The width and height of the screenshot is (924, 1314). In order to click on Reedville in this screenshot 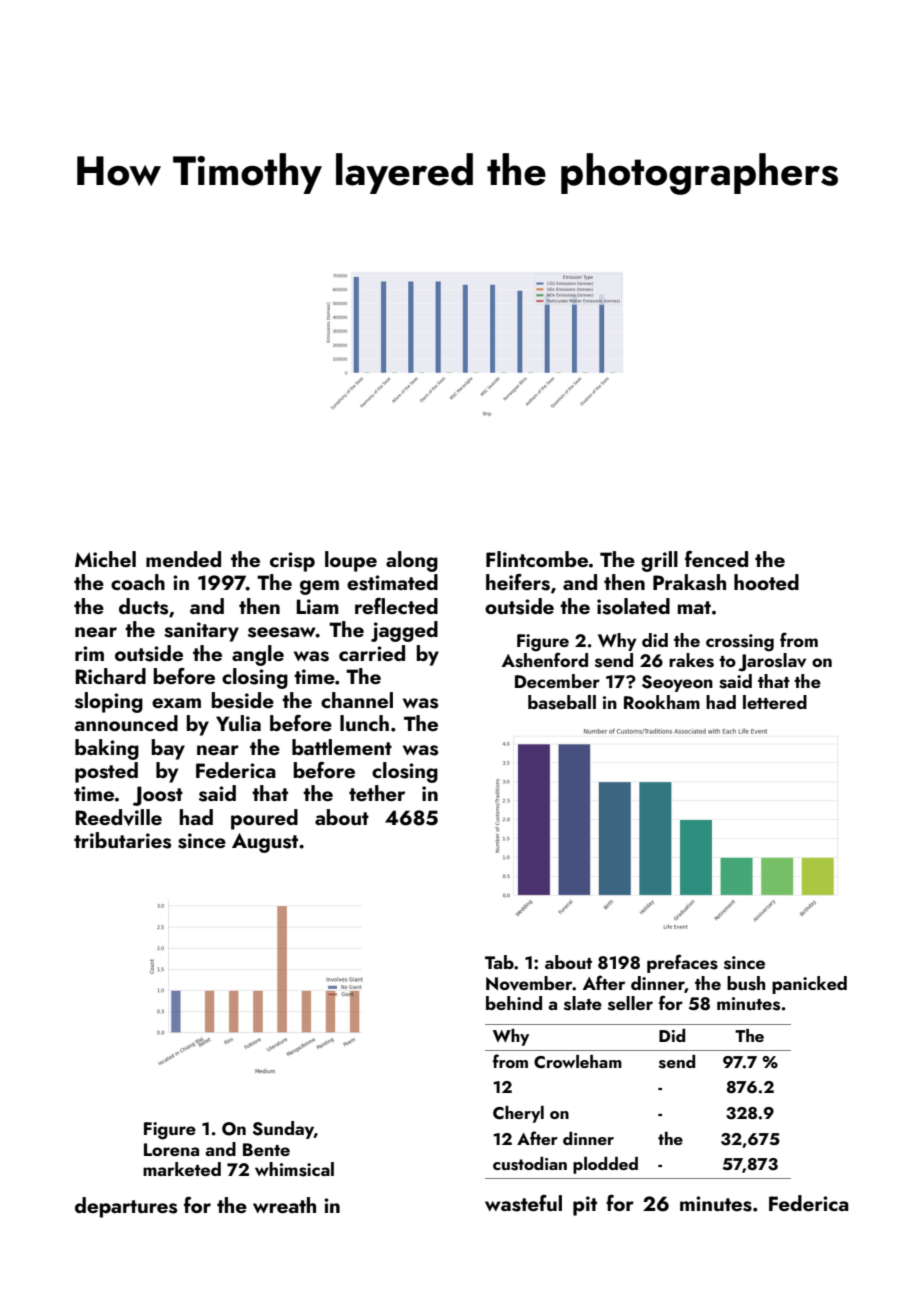, I will do `click(118, 817)`.
